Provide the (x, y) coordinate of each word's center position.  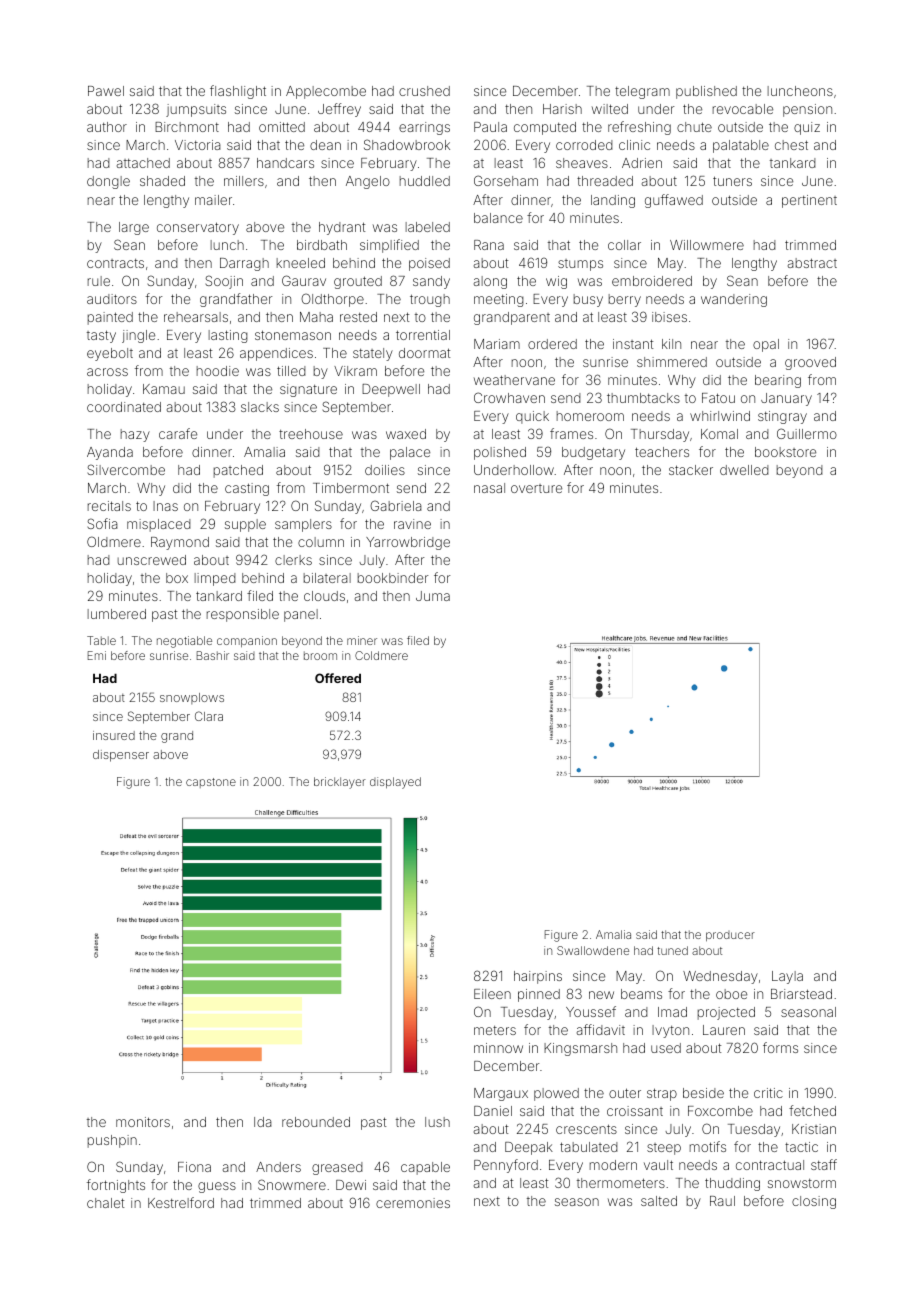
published (706, 92)
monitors (143, 1122)
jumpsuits (196, 110)
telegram (642, 92)
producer (730, 936)
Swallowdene (593, 950)
